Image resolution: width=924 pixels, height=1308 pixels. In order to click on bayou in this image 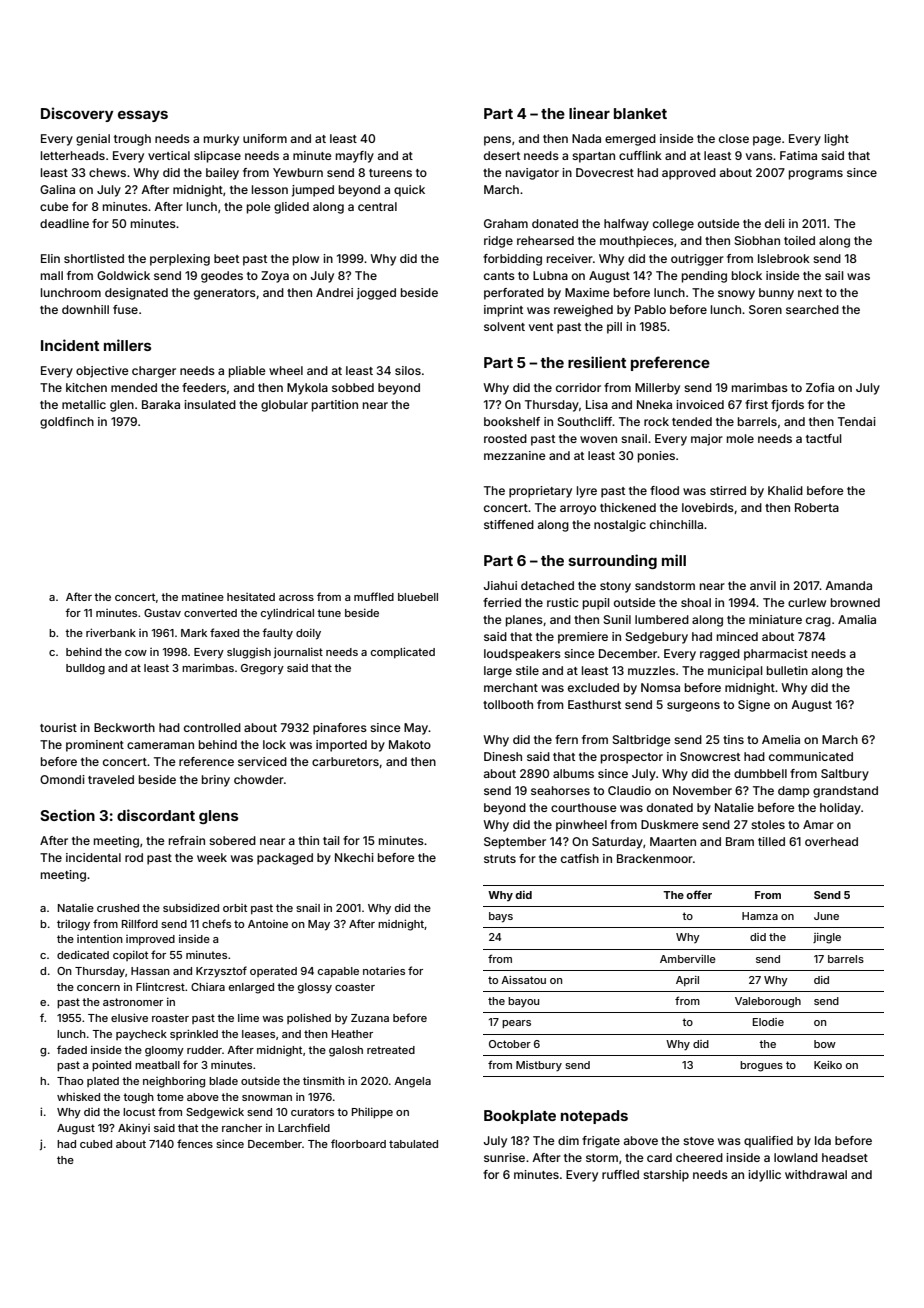, I will do `click(523, 1002)`.
